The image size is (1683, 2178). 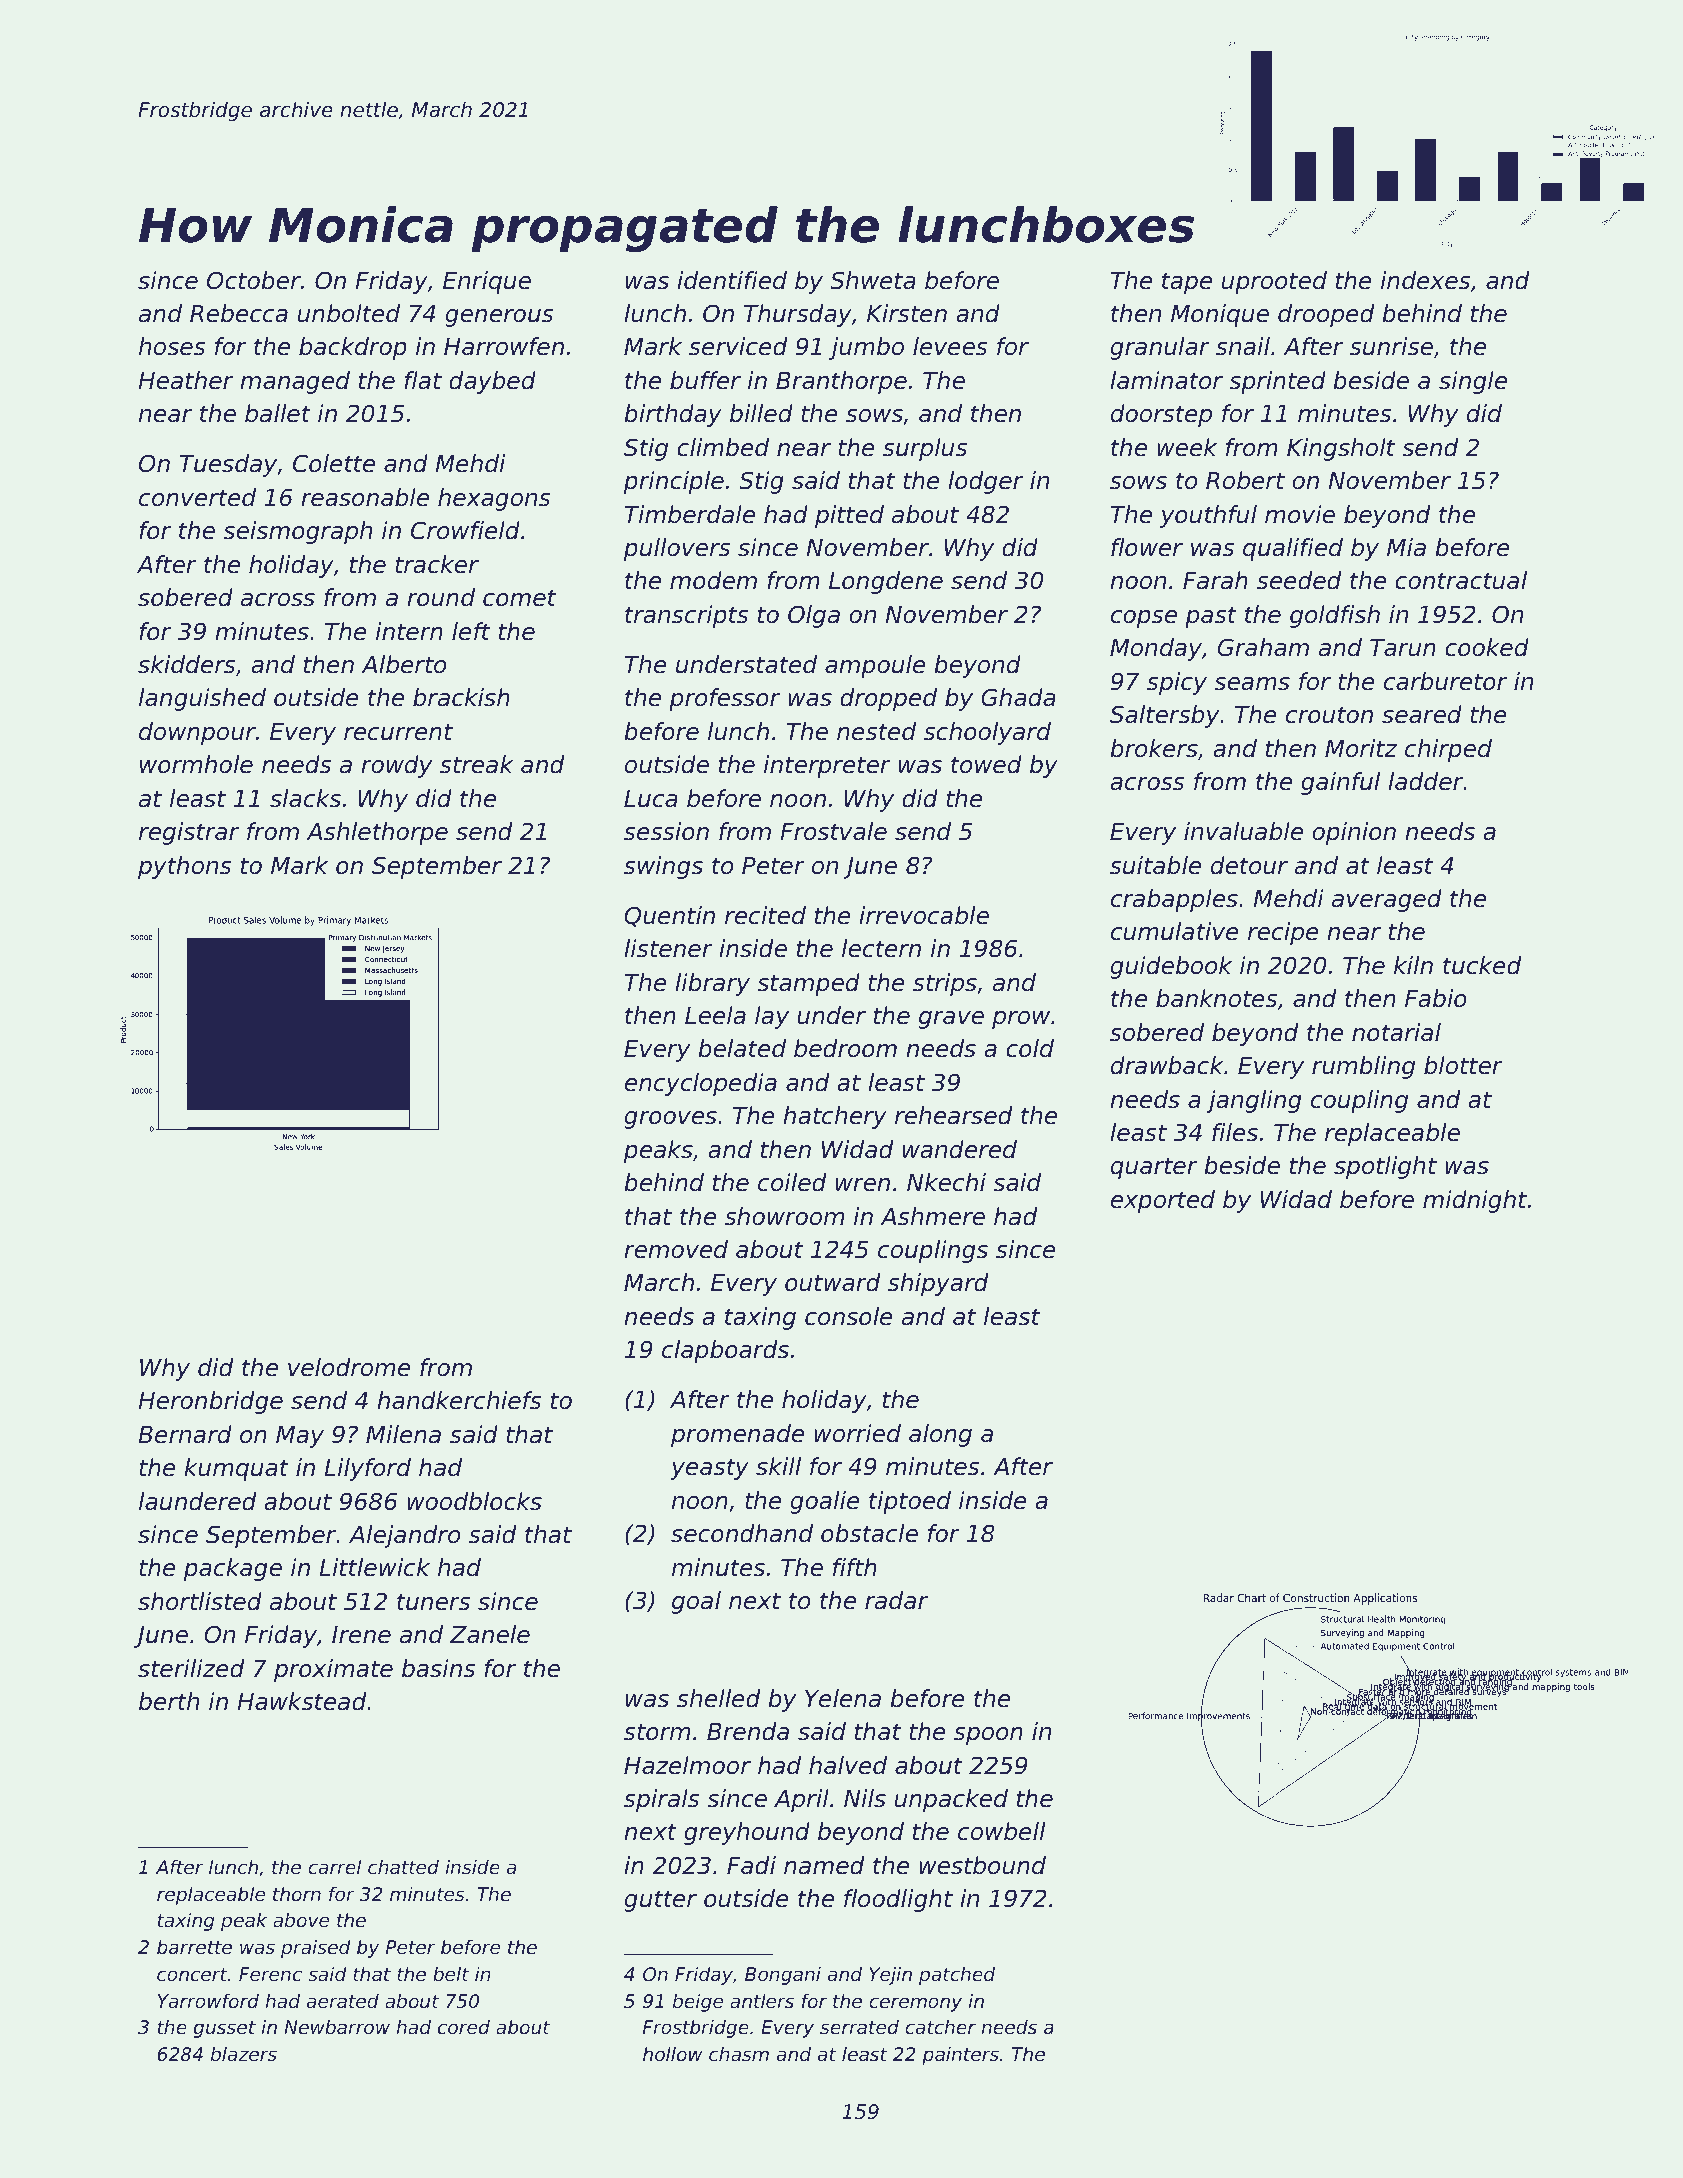 What do you see at coordinates (1293, 549) in the screenshot?
I see `qualified` at bounding box center [1293, 549].
